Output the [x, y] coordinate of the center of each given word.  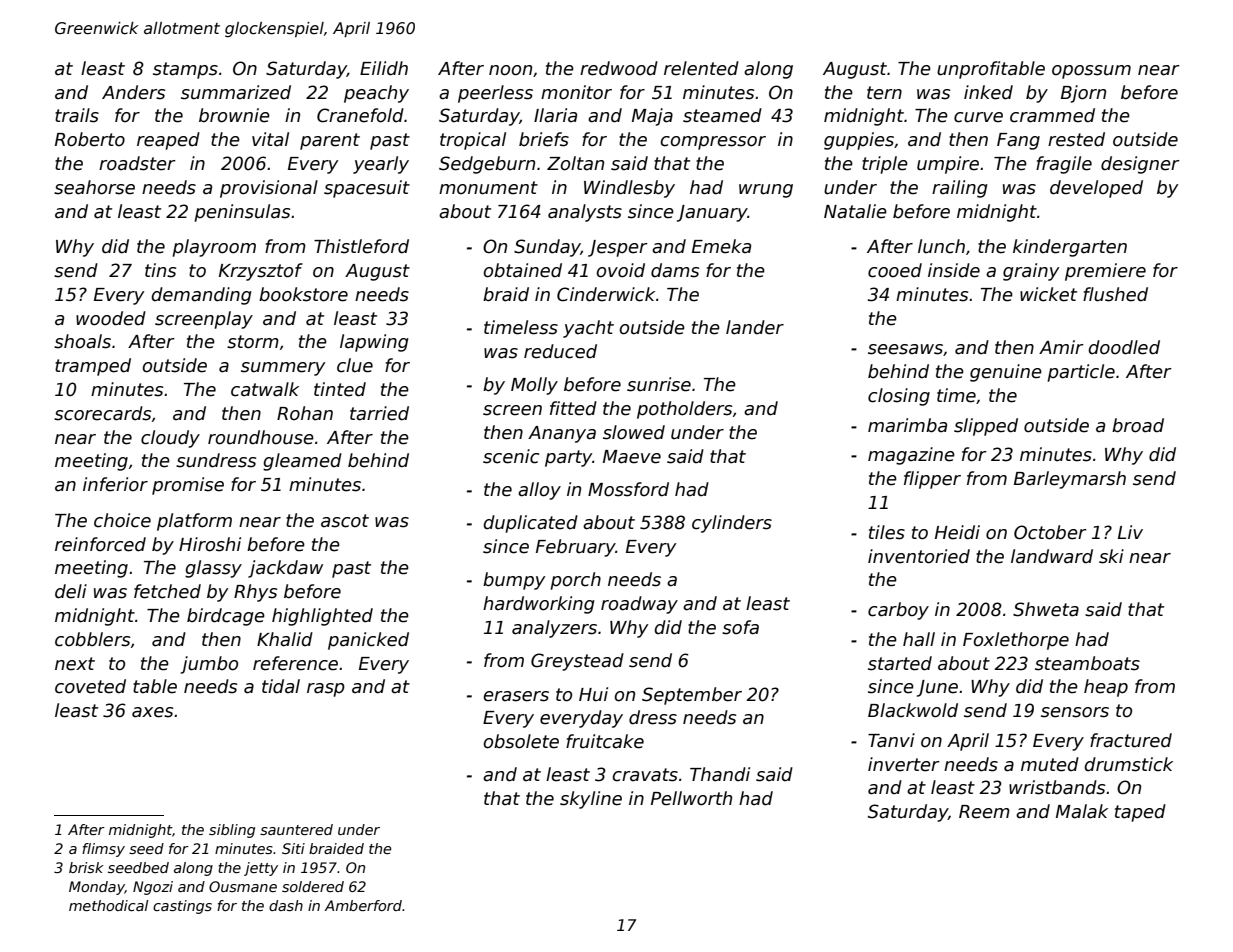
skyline [591, 800]
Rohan [305, 413]
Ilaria [555, 115]
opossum [1091, 72]
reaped [168, 141]
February [576, 548]
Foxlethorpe [1016, 641]
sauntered [296, 829]
